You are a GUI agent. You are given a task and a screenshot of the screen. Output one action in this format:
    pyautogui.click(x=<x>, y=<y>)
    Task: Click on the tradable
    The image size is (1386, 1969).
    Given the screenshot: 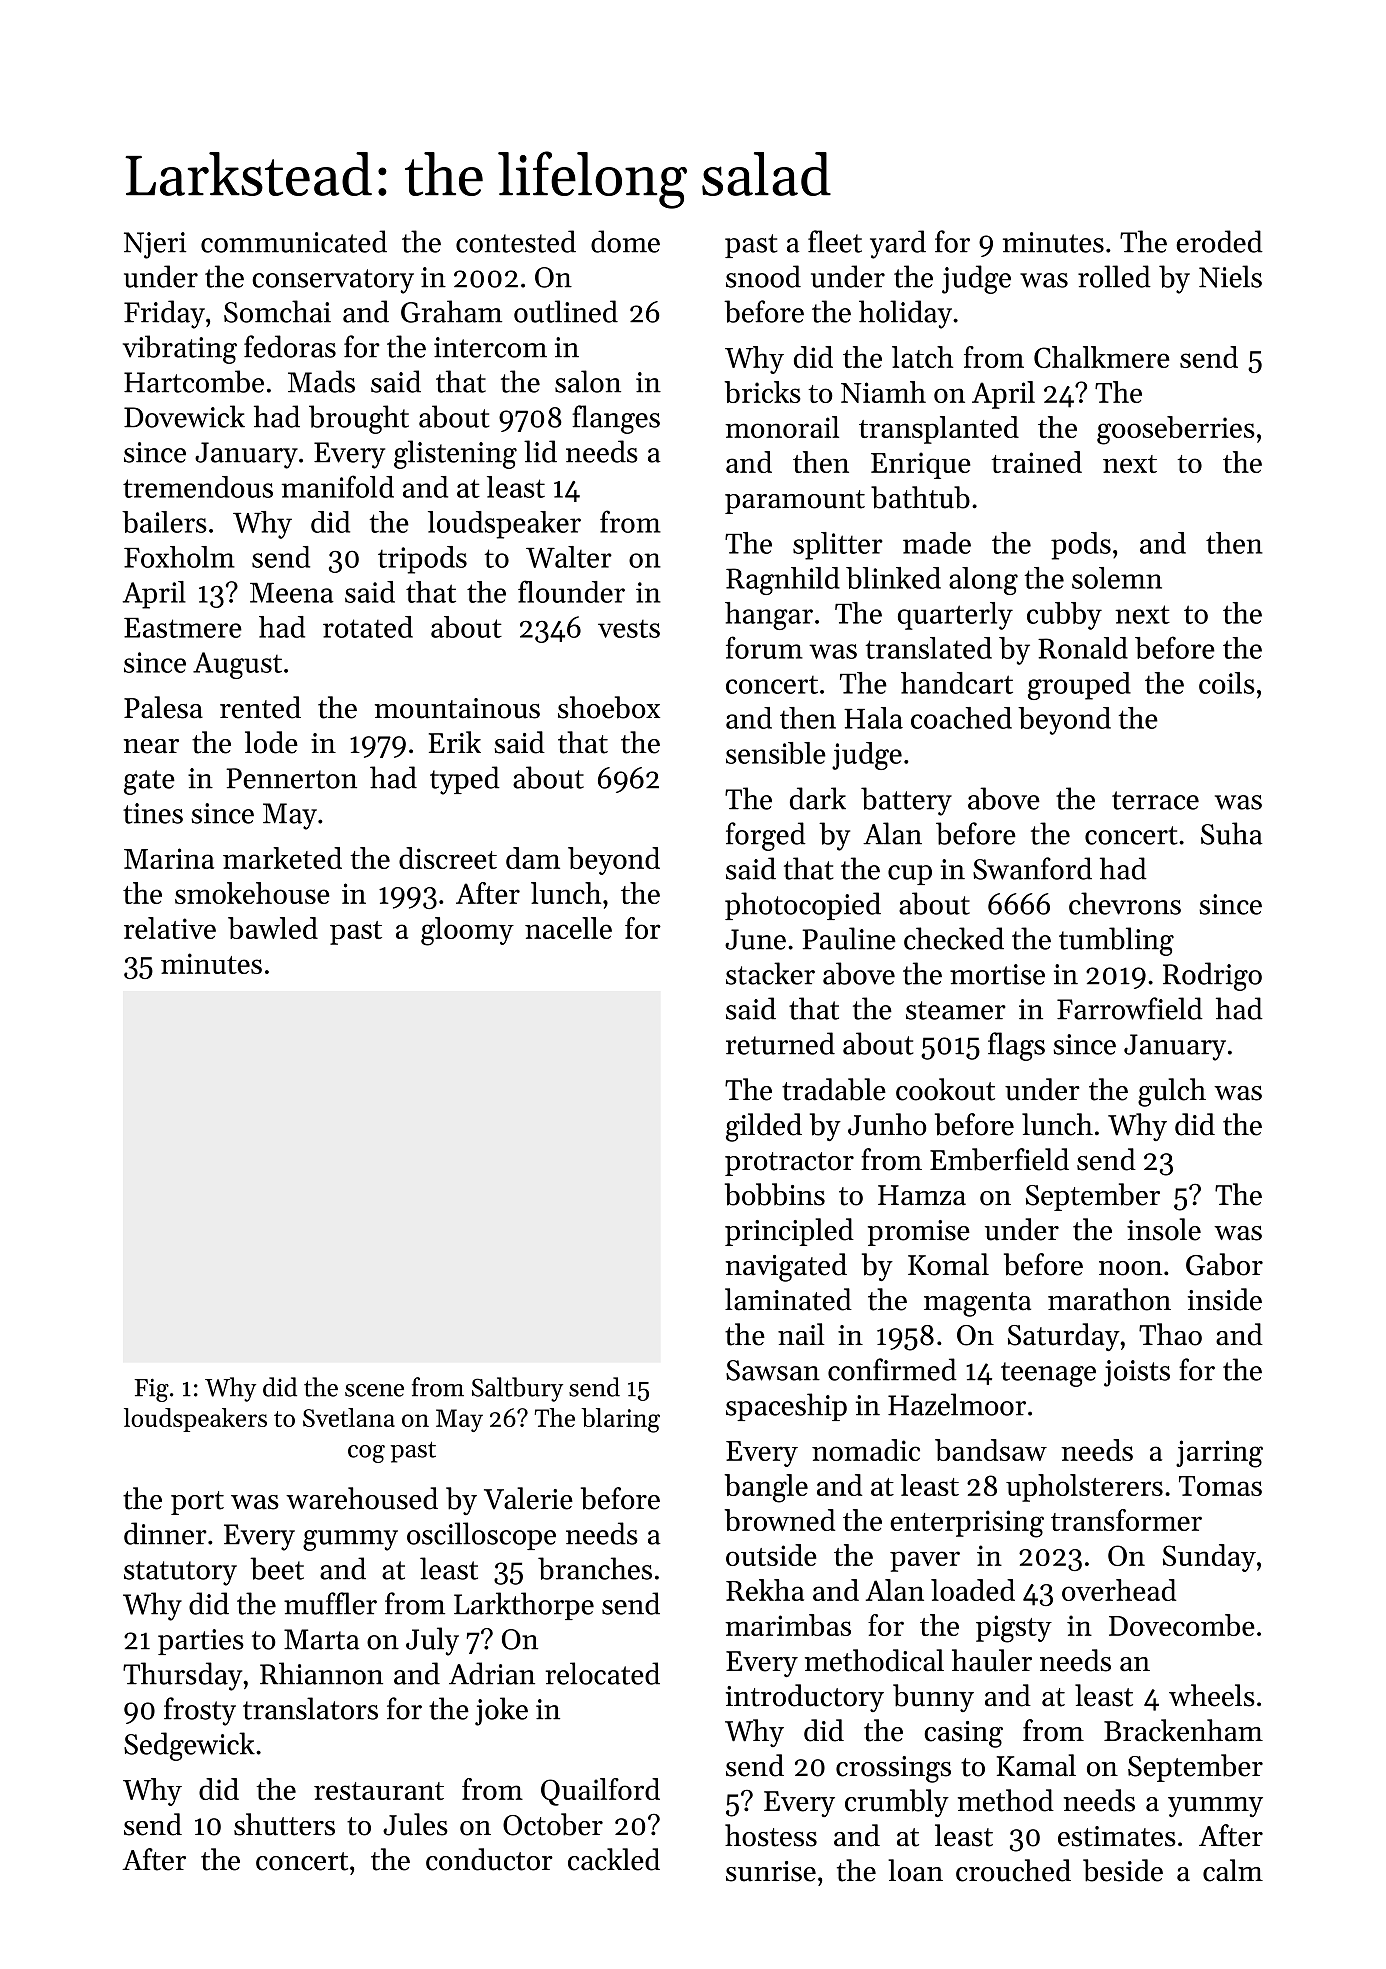 What is the action you would take?
    pyautogui.click(x=834, y=1089)
